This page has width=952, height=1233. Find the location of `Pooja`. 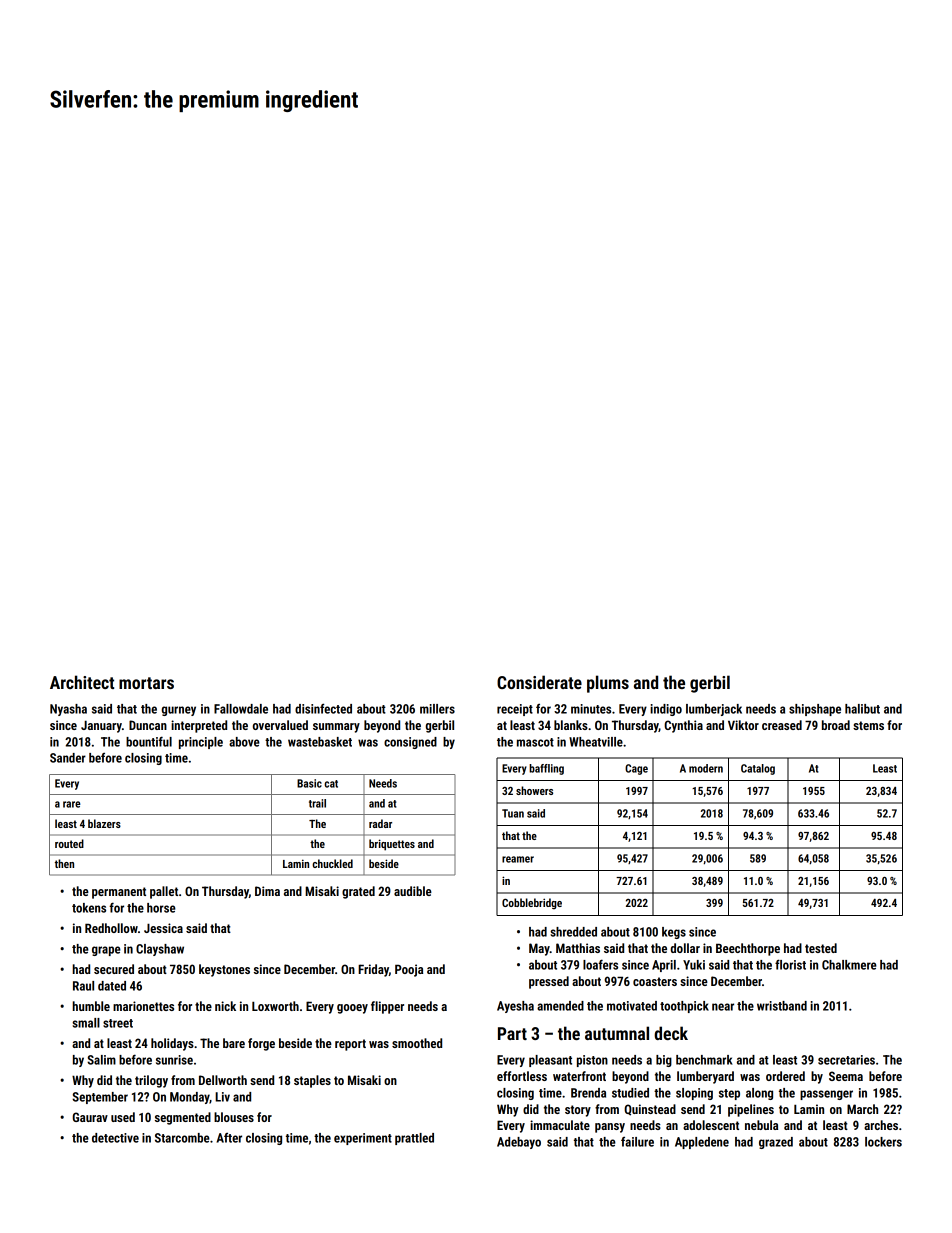

Pooja is located at coordinates (409, 970).
